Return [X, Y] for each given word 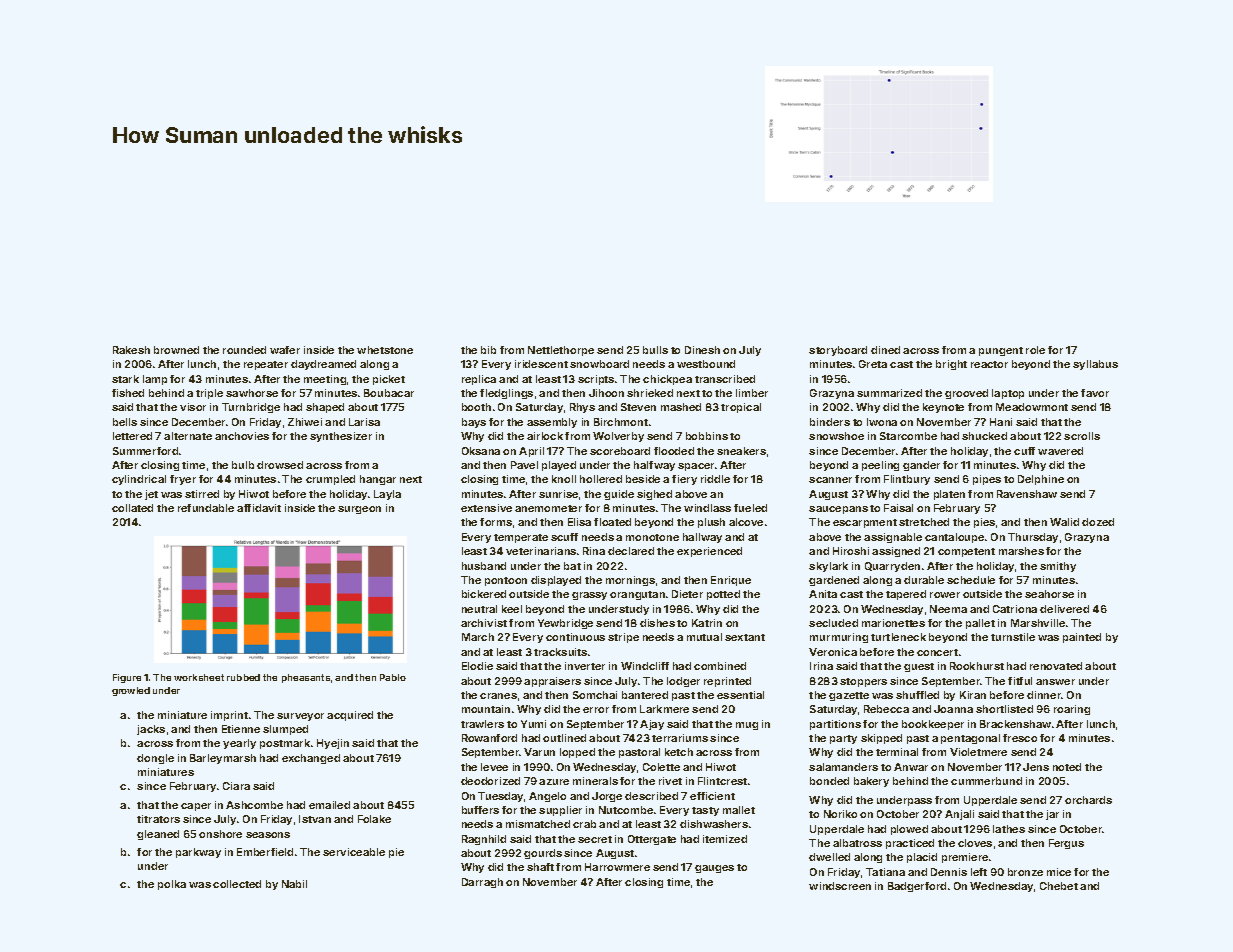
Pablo [393, 677]
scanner [830, 480]
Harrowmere [617, 867]
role [1035, 350]
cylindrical [139, 480]
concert [937, 652]
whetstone [385, 350]
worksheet [199, 677]
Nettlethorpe [561, 351]
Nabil [294, 884]
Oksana [481, 451]
